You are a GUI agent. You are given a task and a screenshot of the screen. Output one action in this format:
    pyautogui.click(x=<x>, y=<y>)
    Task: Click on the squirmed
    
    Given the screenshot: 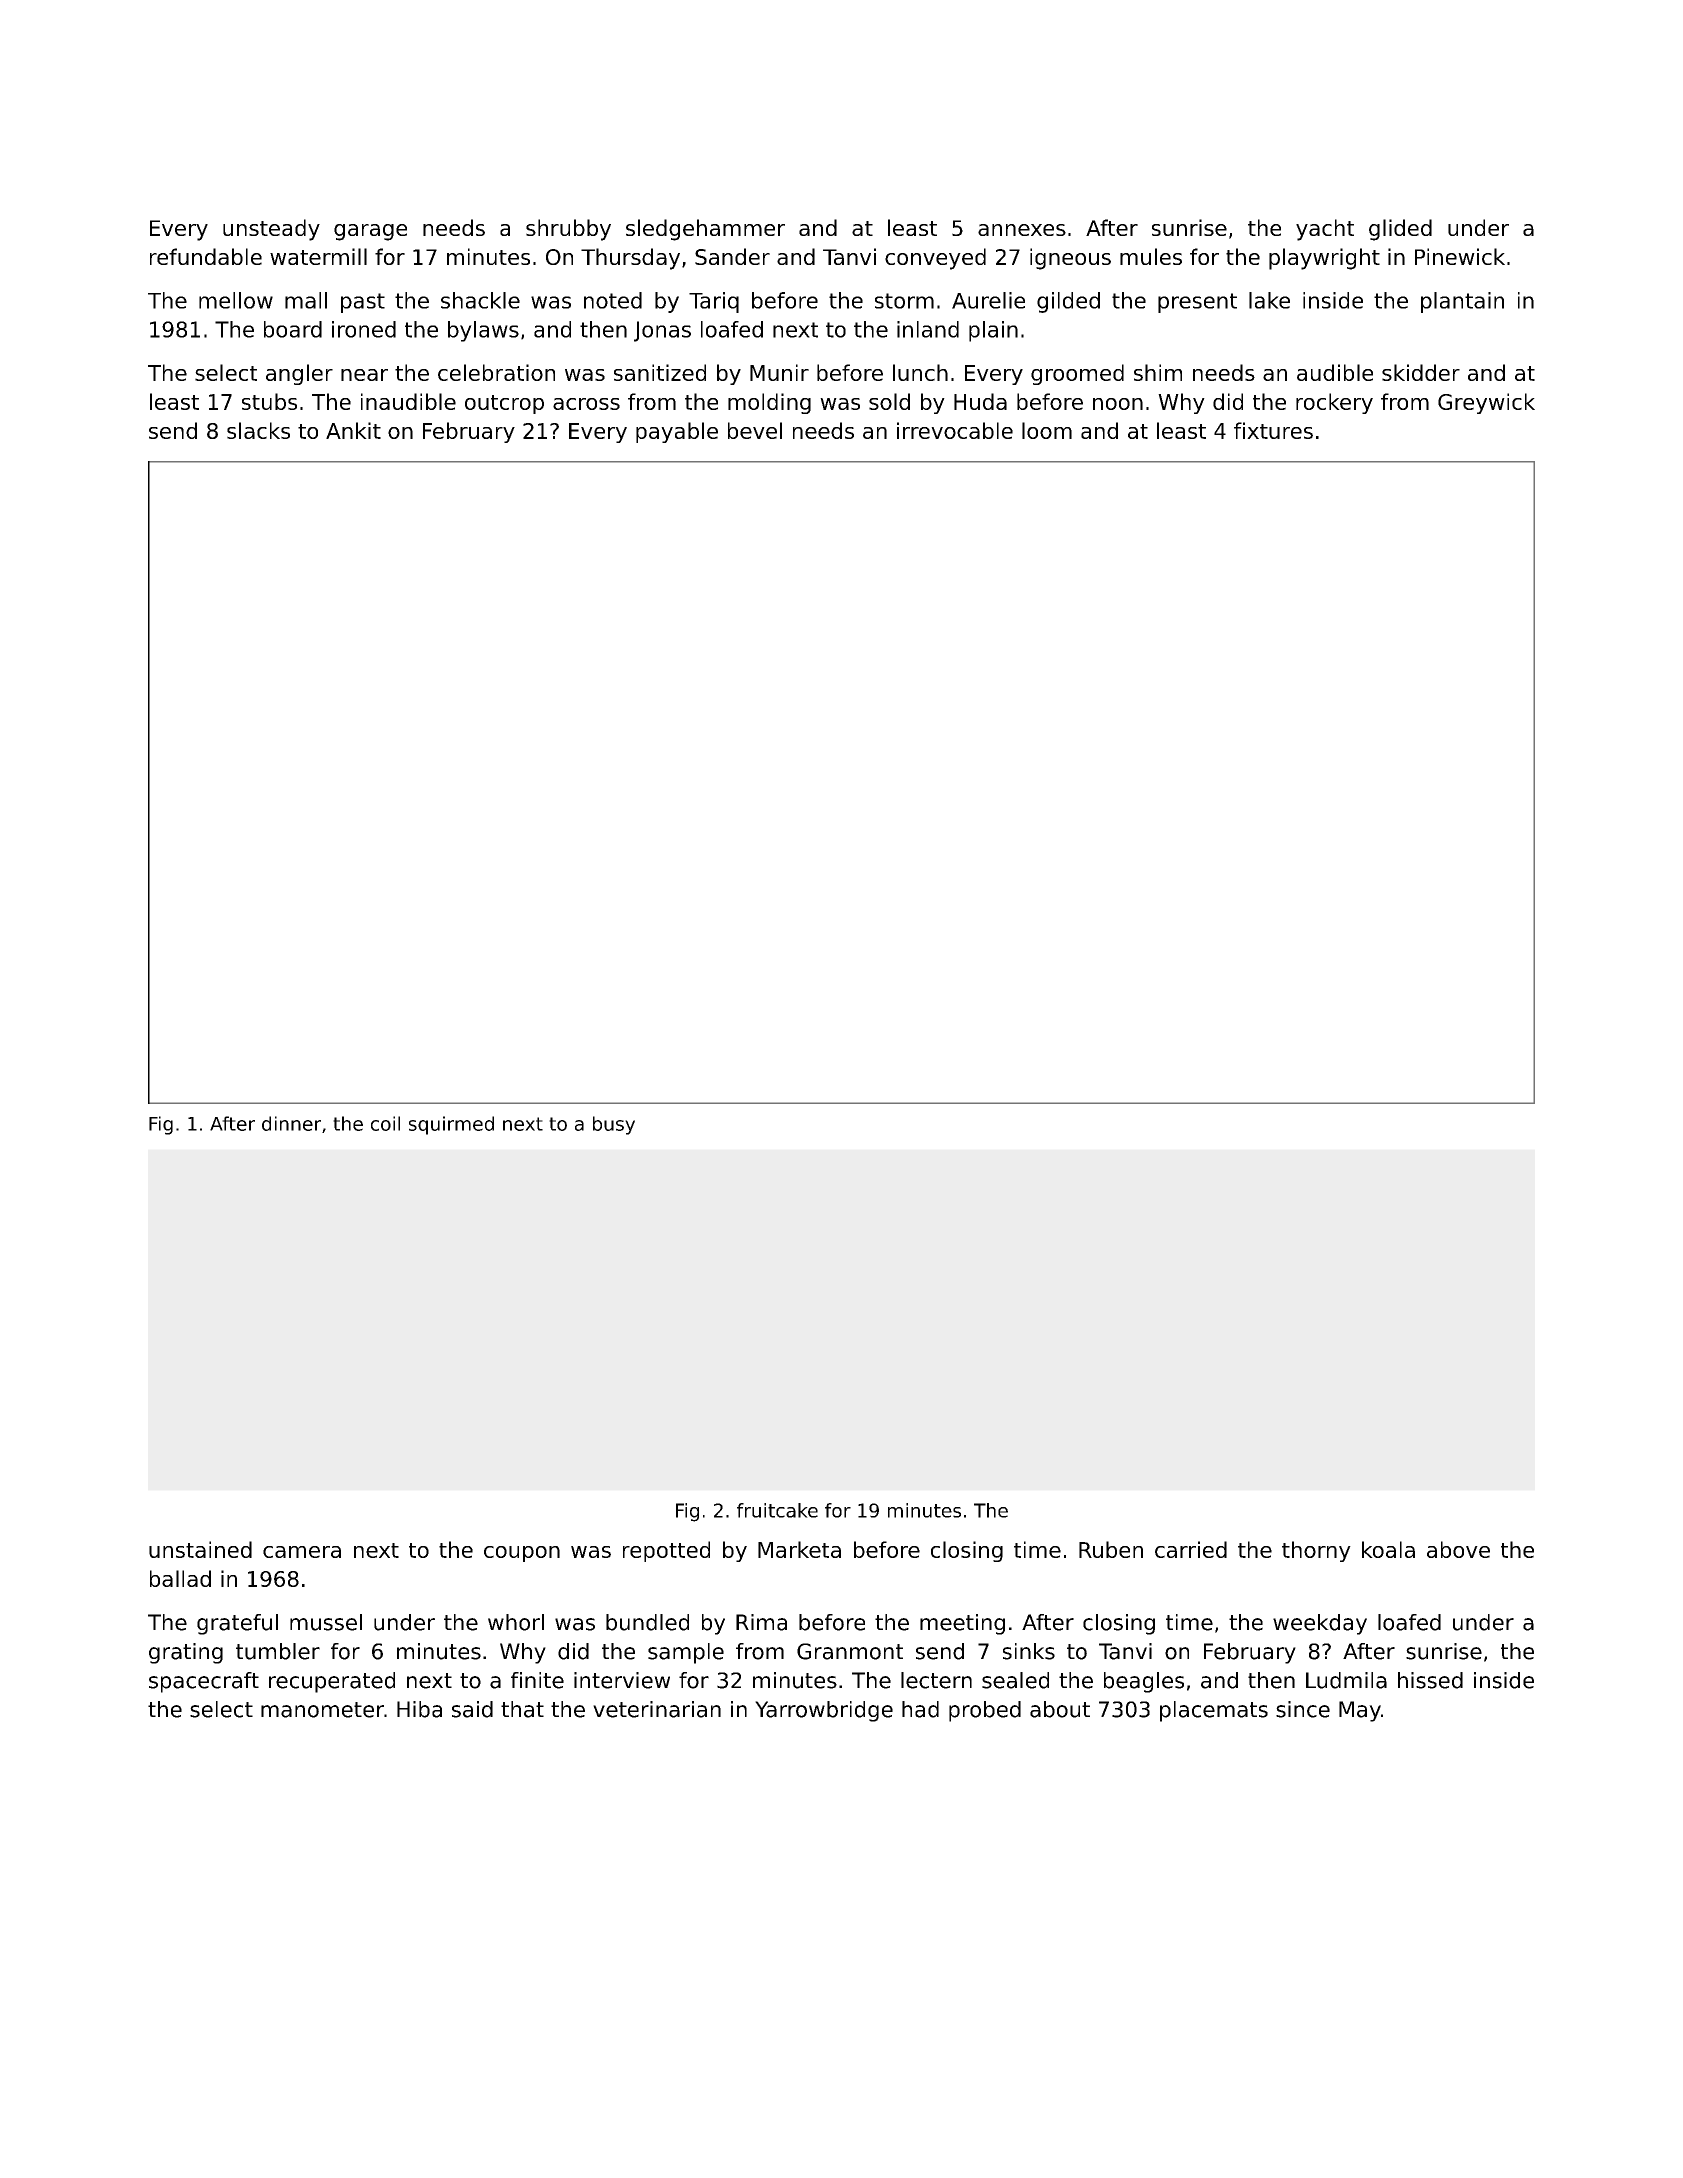 What is the action you would take?
    pyautogui.click(x=451, y=1125)
